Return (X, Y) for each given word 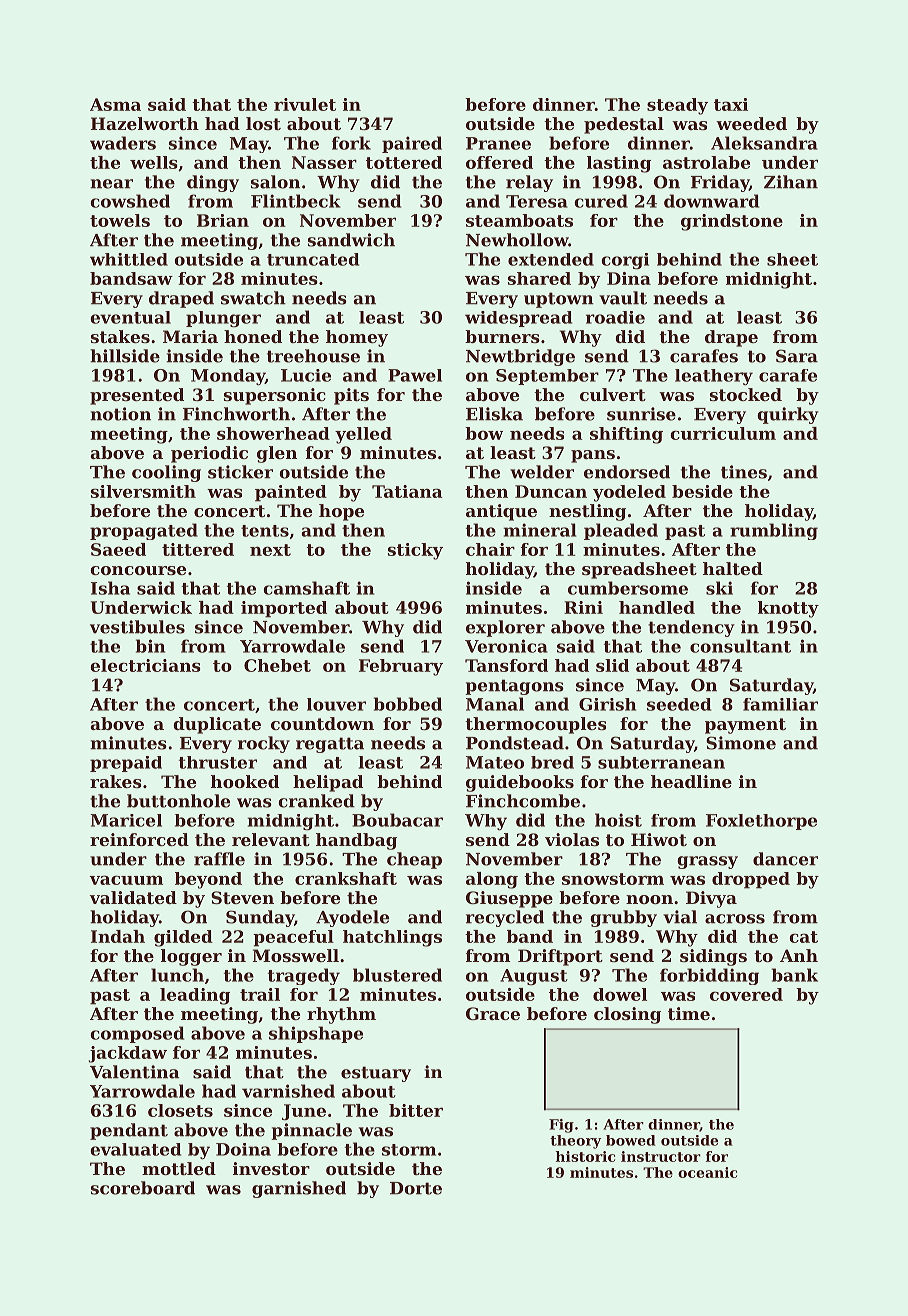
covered (746, 994)
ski (719, 588)
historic (585, 1156)
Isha (110, 588)
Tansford (506, 665)
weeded (751, 123)
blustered (397, 975)
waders (123, 143)
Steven (242, 897)
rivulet (305, 104)
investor (271, 1168)
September (547, 377)
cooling (166, 473)
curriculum (723, 433)
